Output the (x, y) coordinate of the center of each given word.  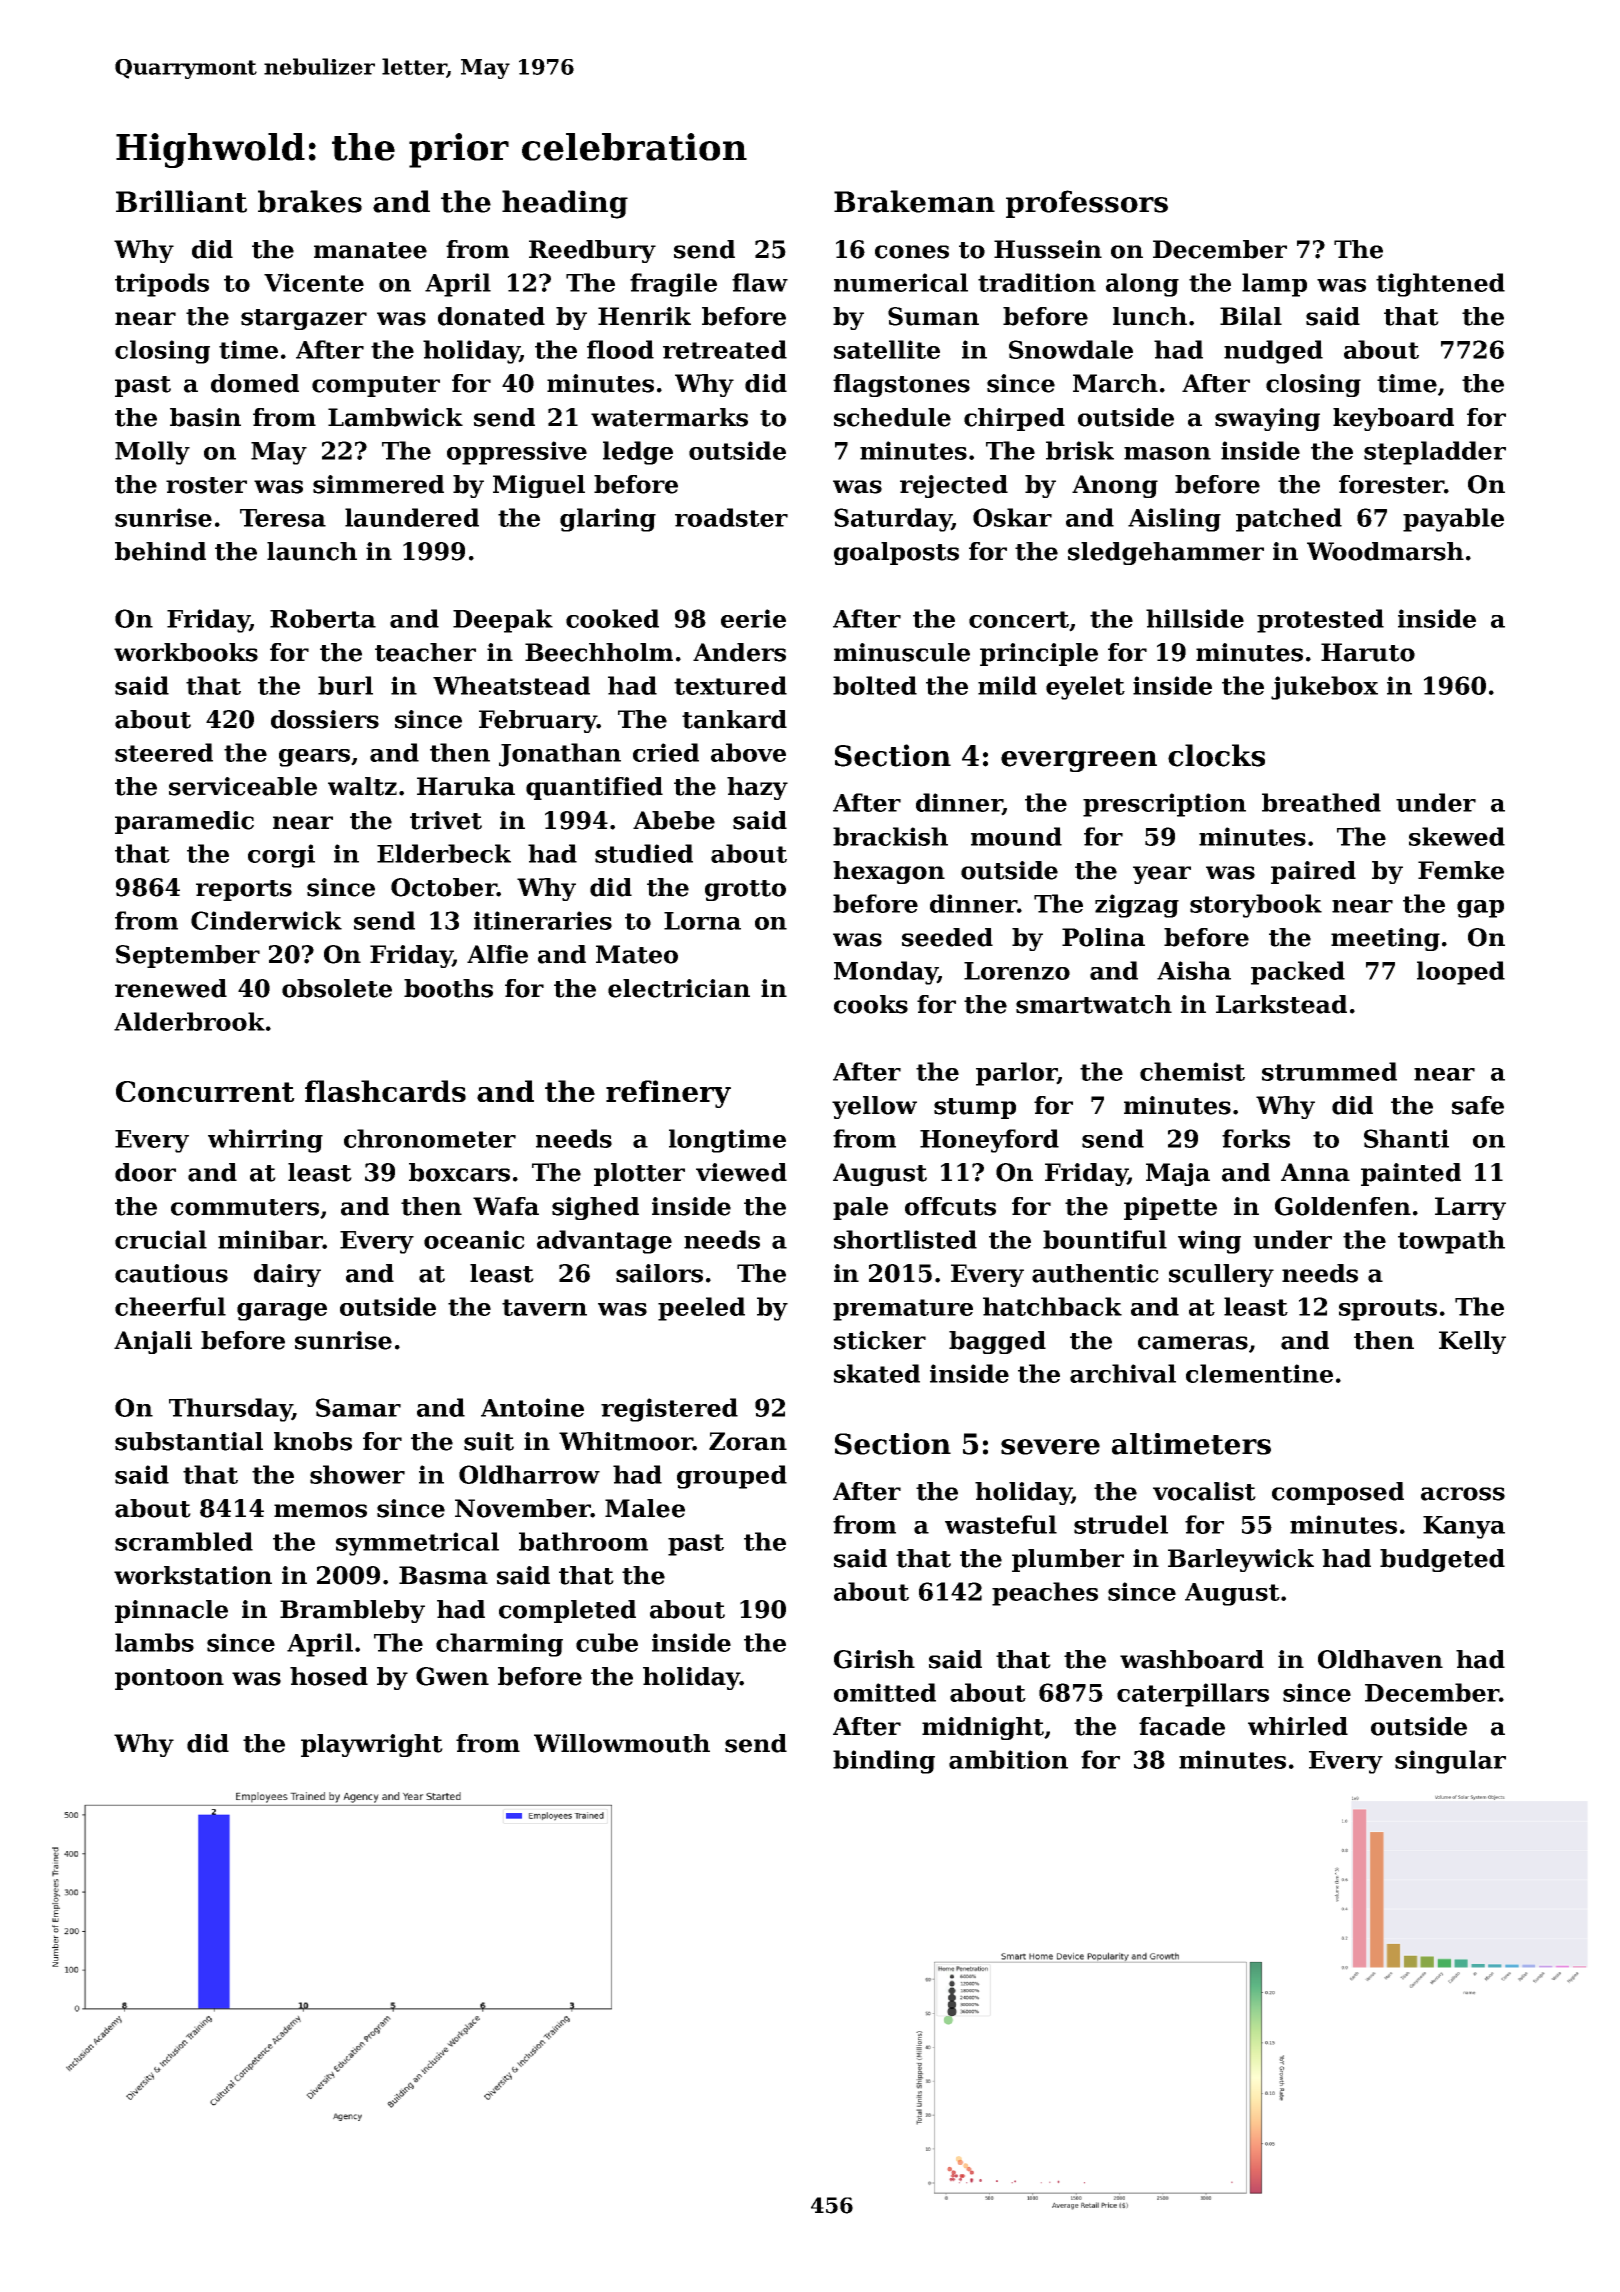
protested (1320, 621)
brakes (310, 201)
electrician (679, 988)
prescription (1164, 805)
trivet (446, 820)
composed (1338, 1493)
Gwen (452, 1676)
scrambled (184, 1541)
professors (1087, 204)
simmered (378, 484)
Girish (874, 1659)
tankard (734, 719)
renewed (171, 988)
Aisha (1194, 970)
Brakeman (914, 201)
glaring (608, 520)
